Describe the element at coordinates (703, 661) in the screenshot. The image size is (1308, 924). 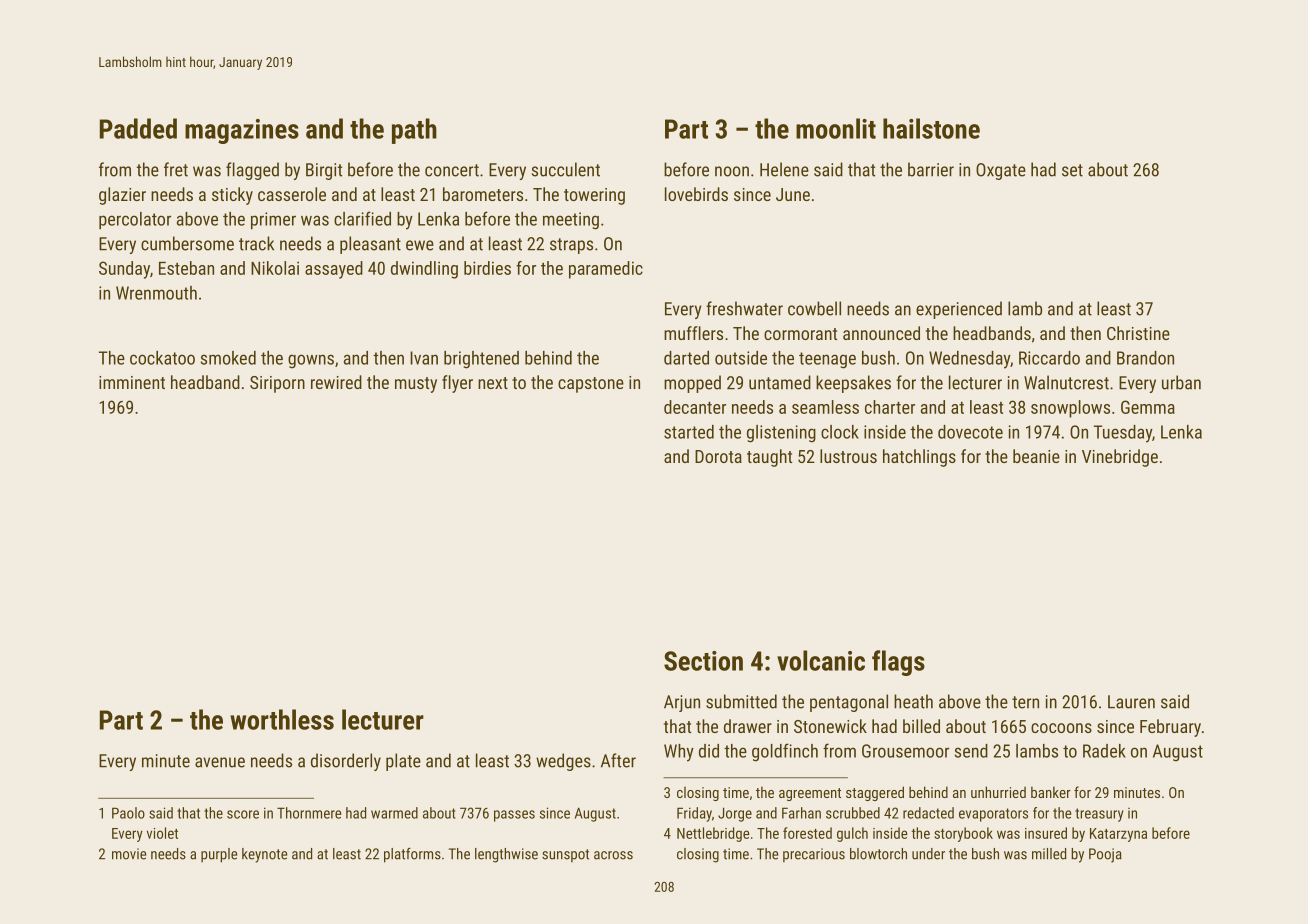
I see `Section` at that location.
